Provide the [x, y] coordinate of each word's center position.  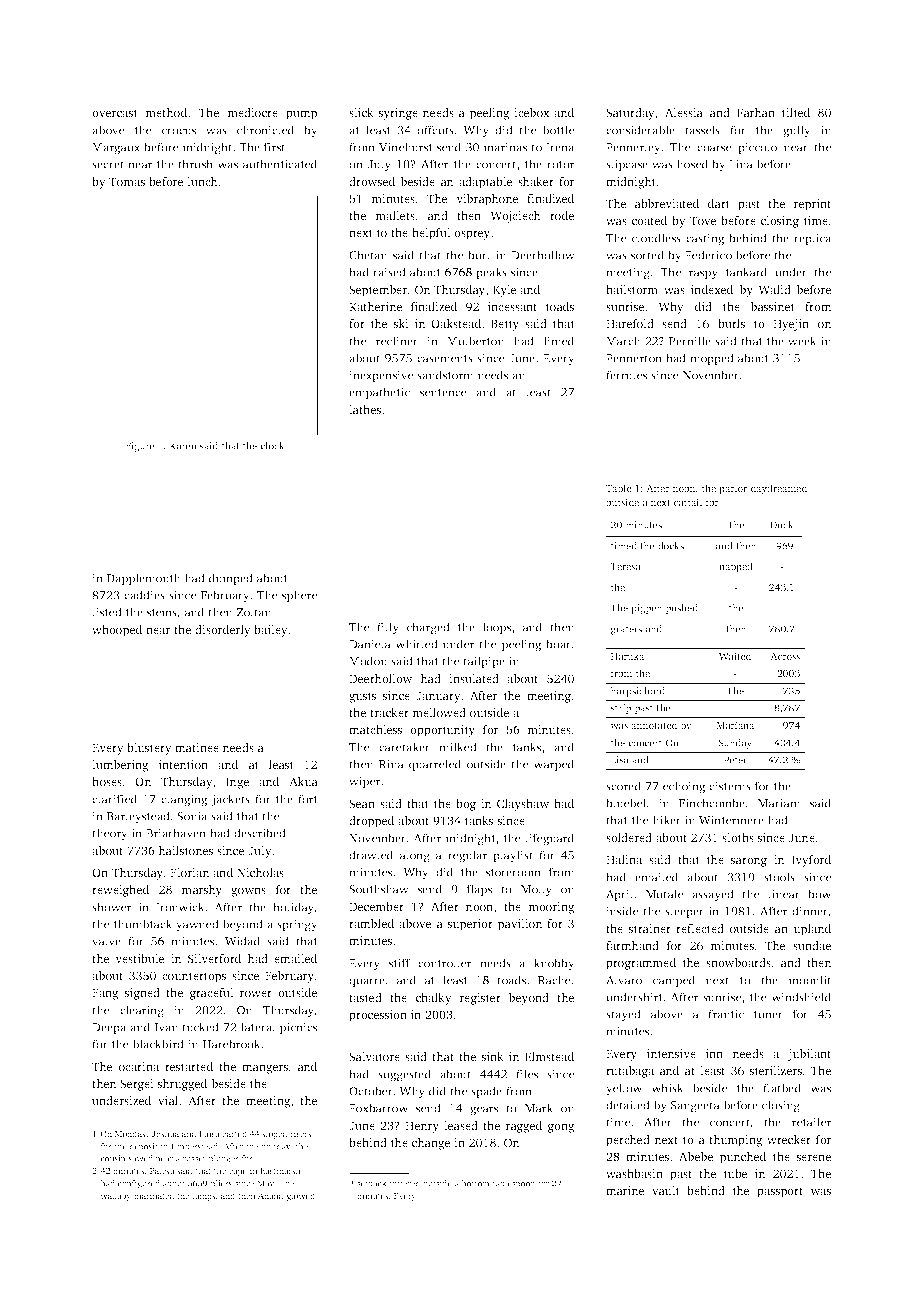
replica [812, 239]
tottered [405, 1183]
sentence [443, 393]
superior [470, 925]
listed [107, 612]
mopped [712, 359]
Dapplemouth [144, 579]
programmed [641, 964]
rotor [560, 165]
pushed [681, 609]
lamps [203, 1196]
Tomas [127, 181]
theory [110, 834]
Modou [368, 661]
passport [780, 1192]
